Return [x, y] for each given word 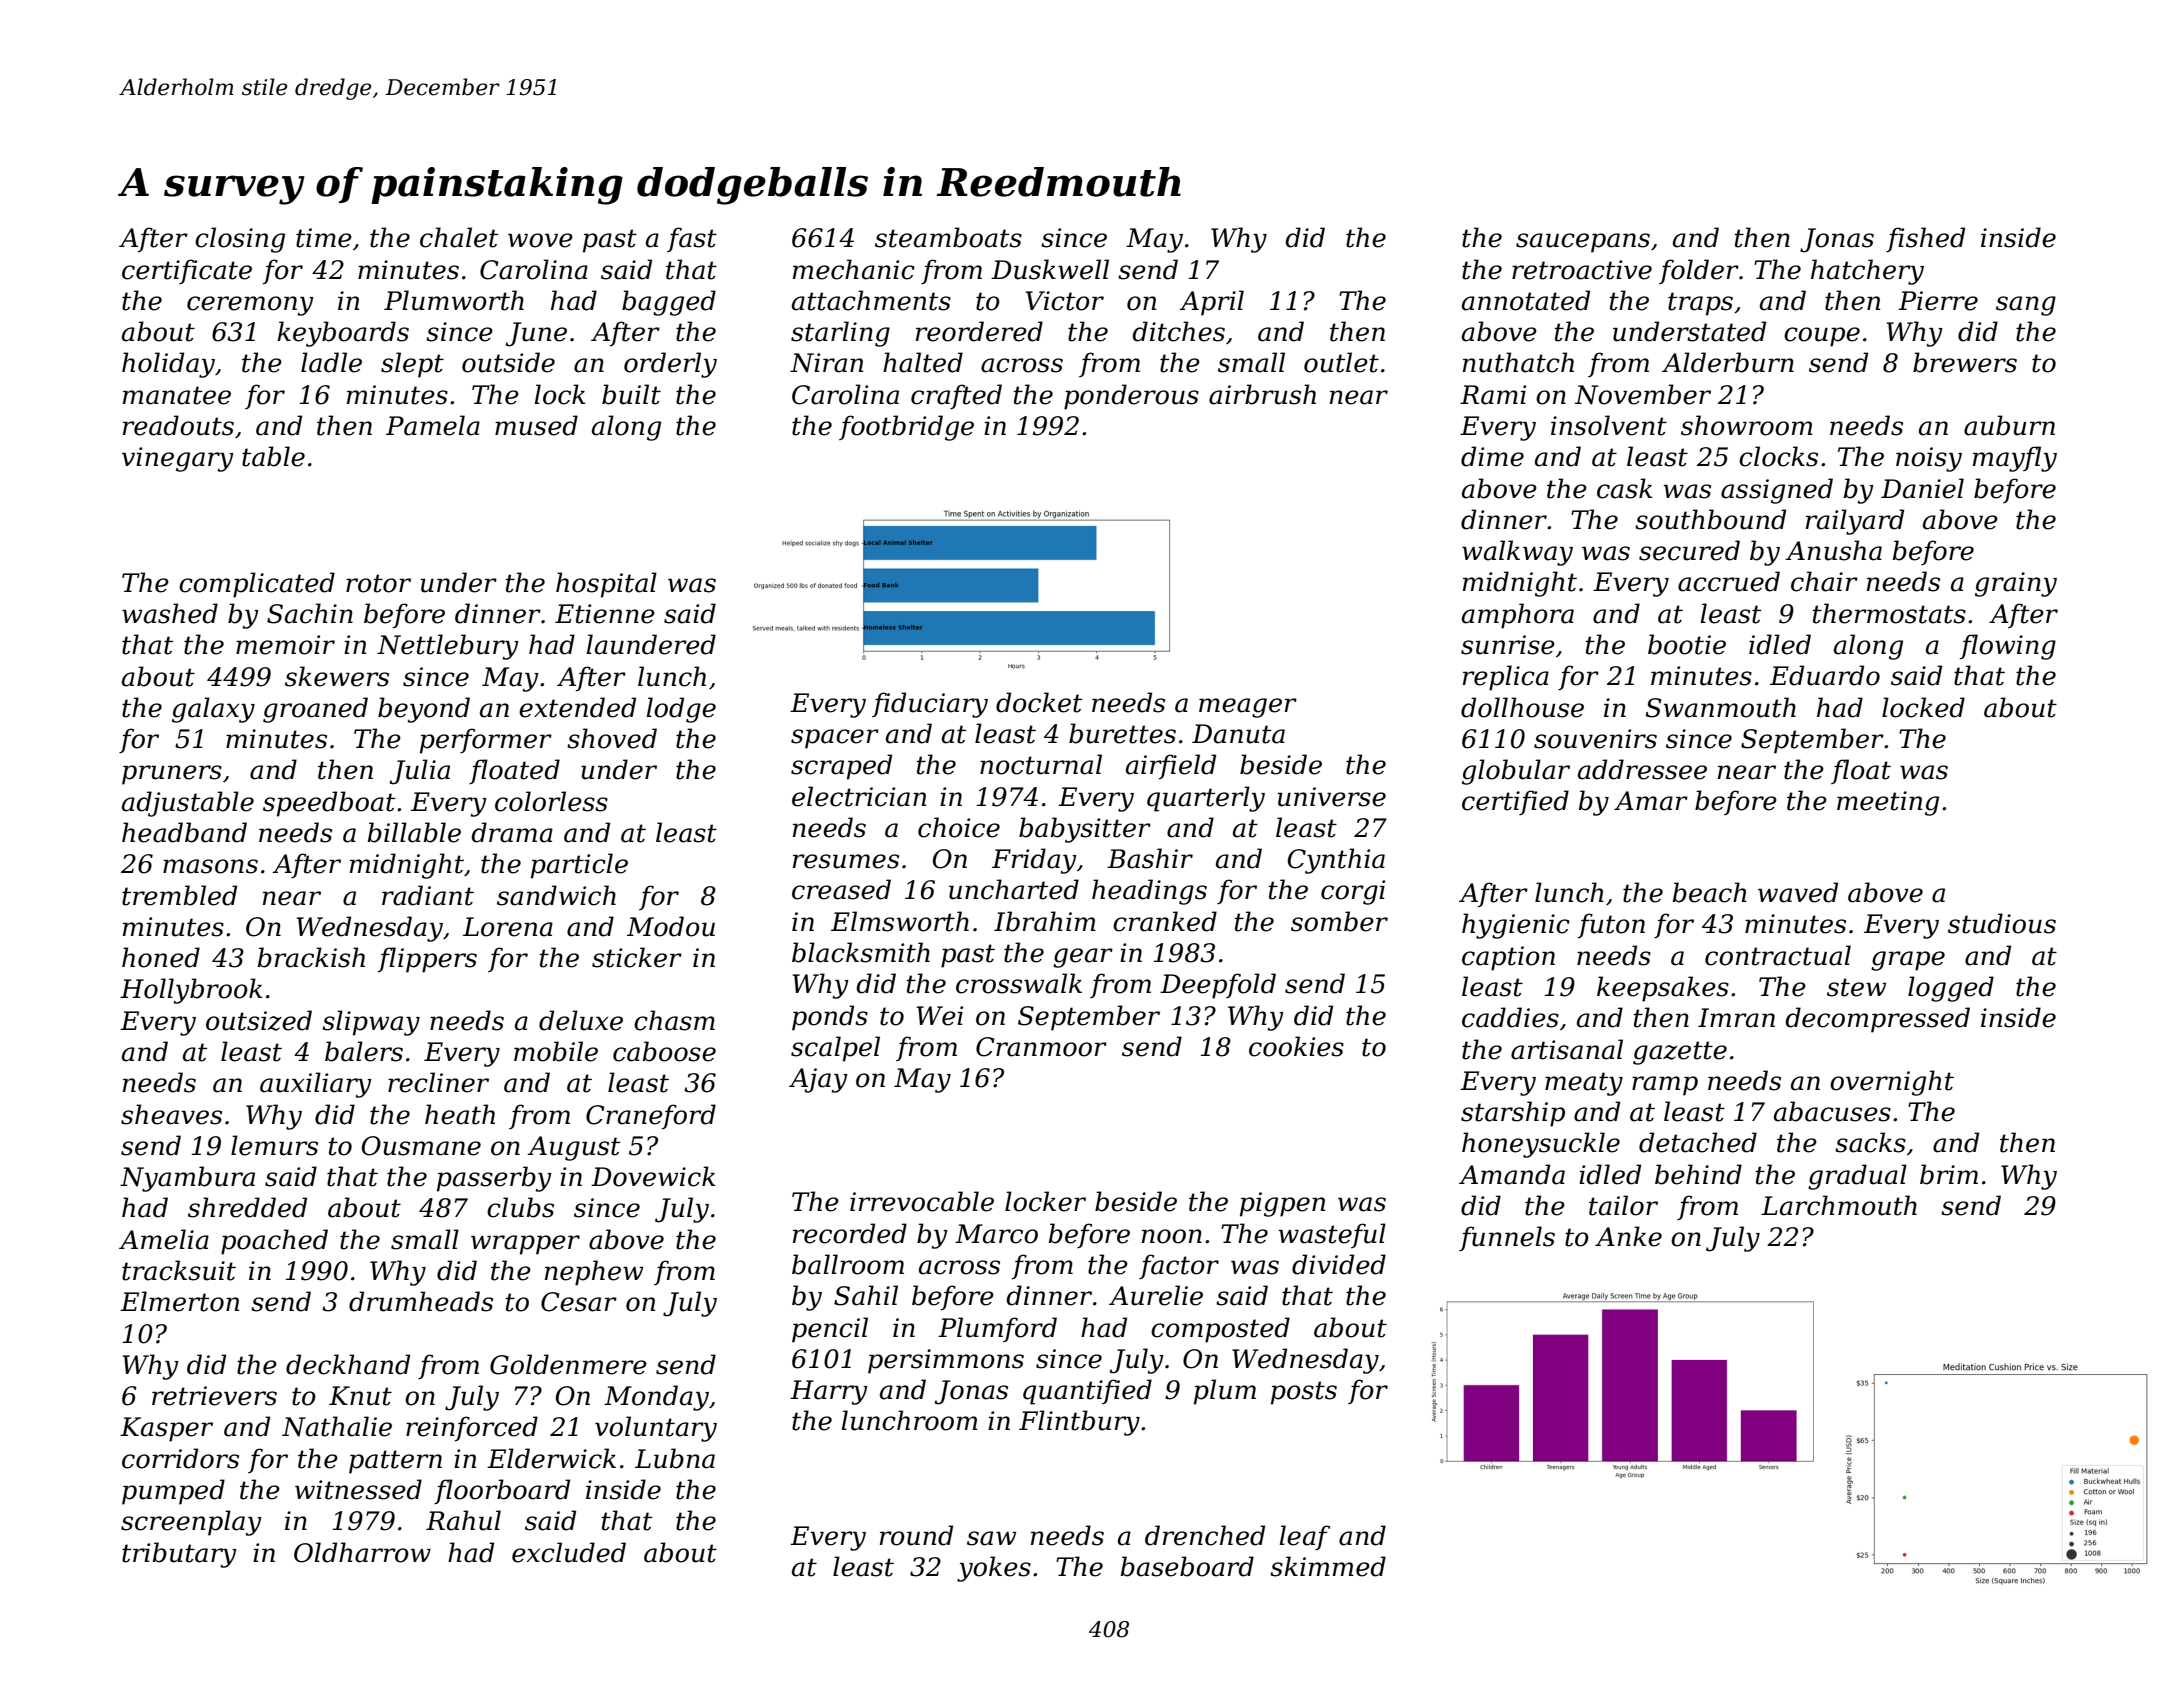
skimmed [1328, 1566]
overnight [1892, 1083]
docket [1039, 702]
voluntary [656, 1429]
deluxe [581, 1020]
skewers [337, 676]
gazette [1680, 1053]
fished [1925, 239]
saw [991, 1538]
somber [1339, 921]
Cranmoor [1041, 1047]
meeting [1888, 803]
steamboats [948, 237]
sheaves [171, 1114]
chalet [459, 237]
